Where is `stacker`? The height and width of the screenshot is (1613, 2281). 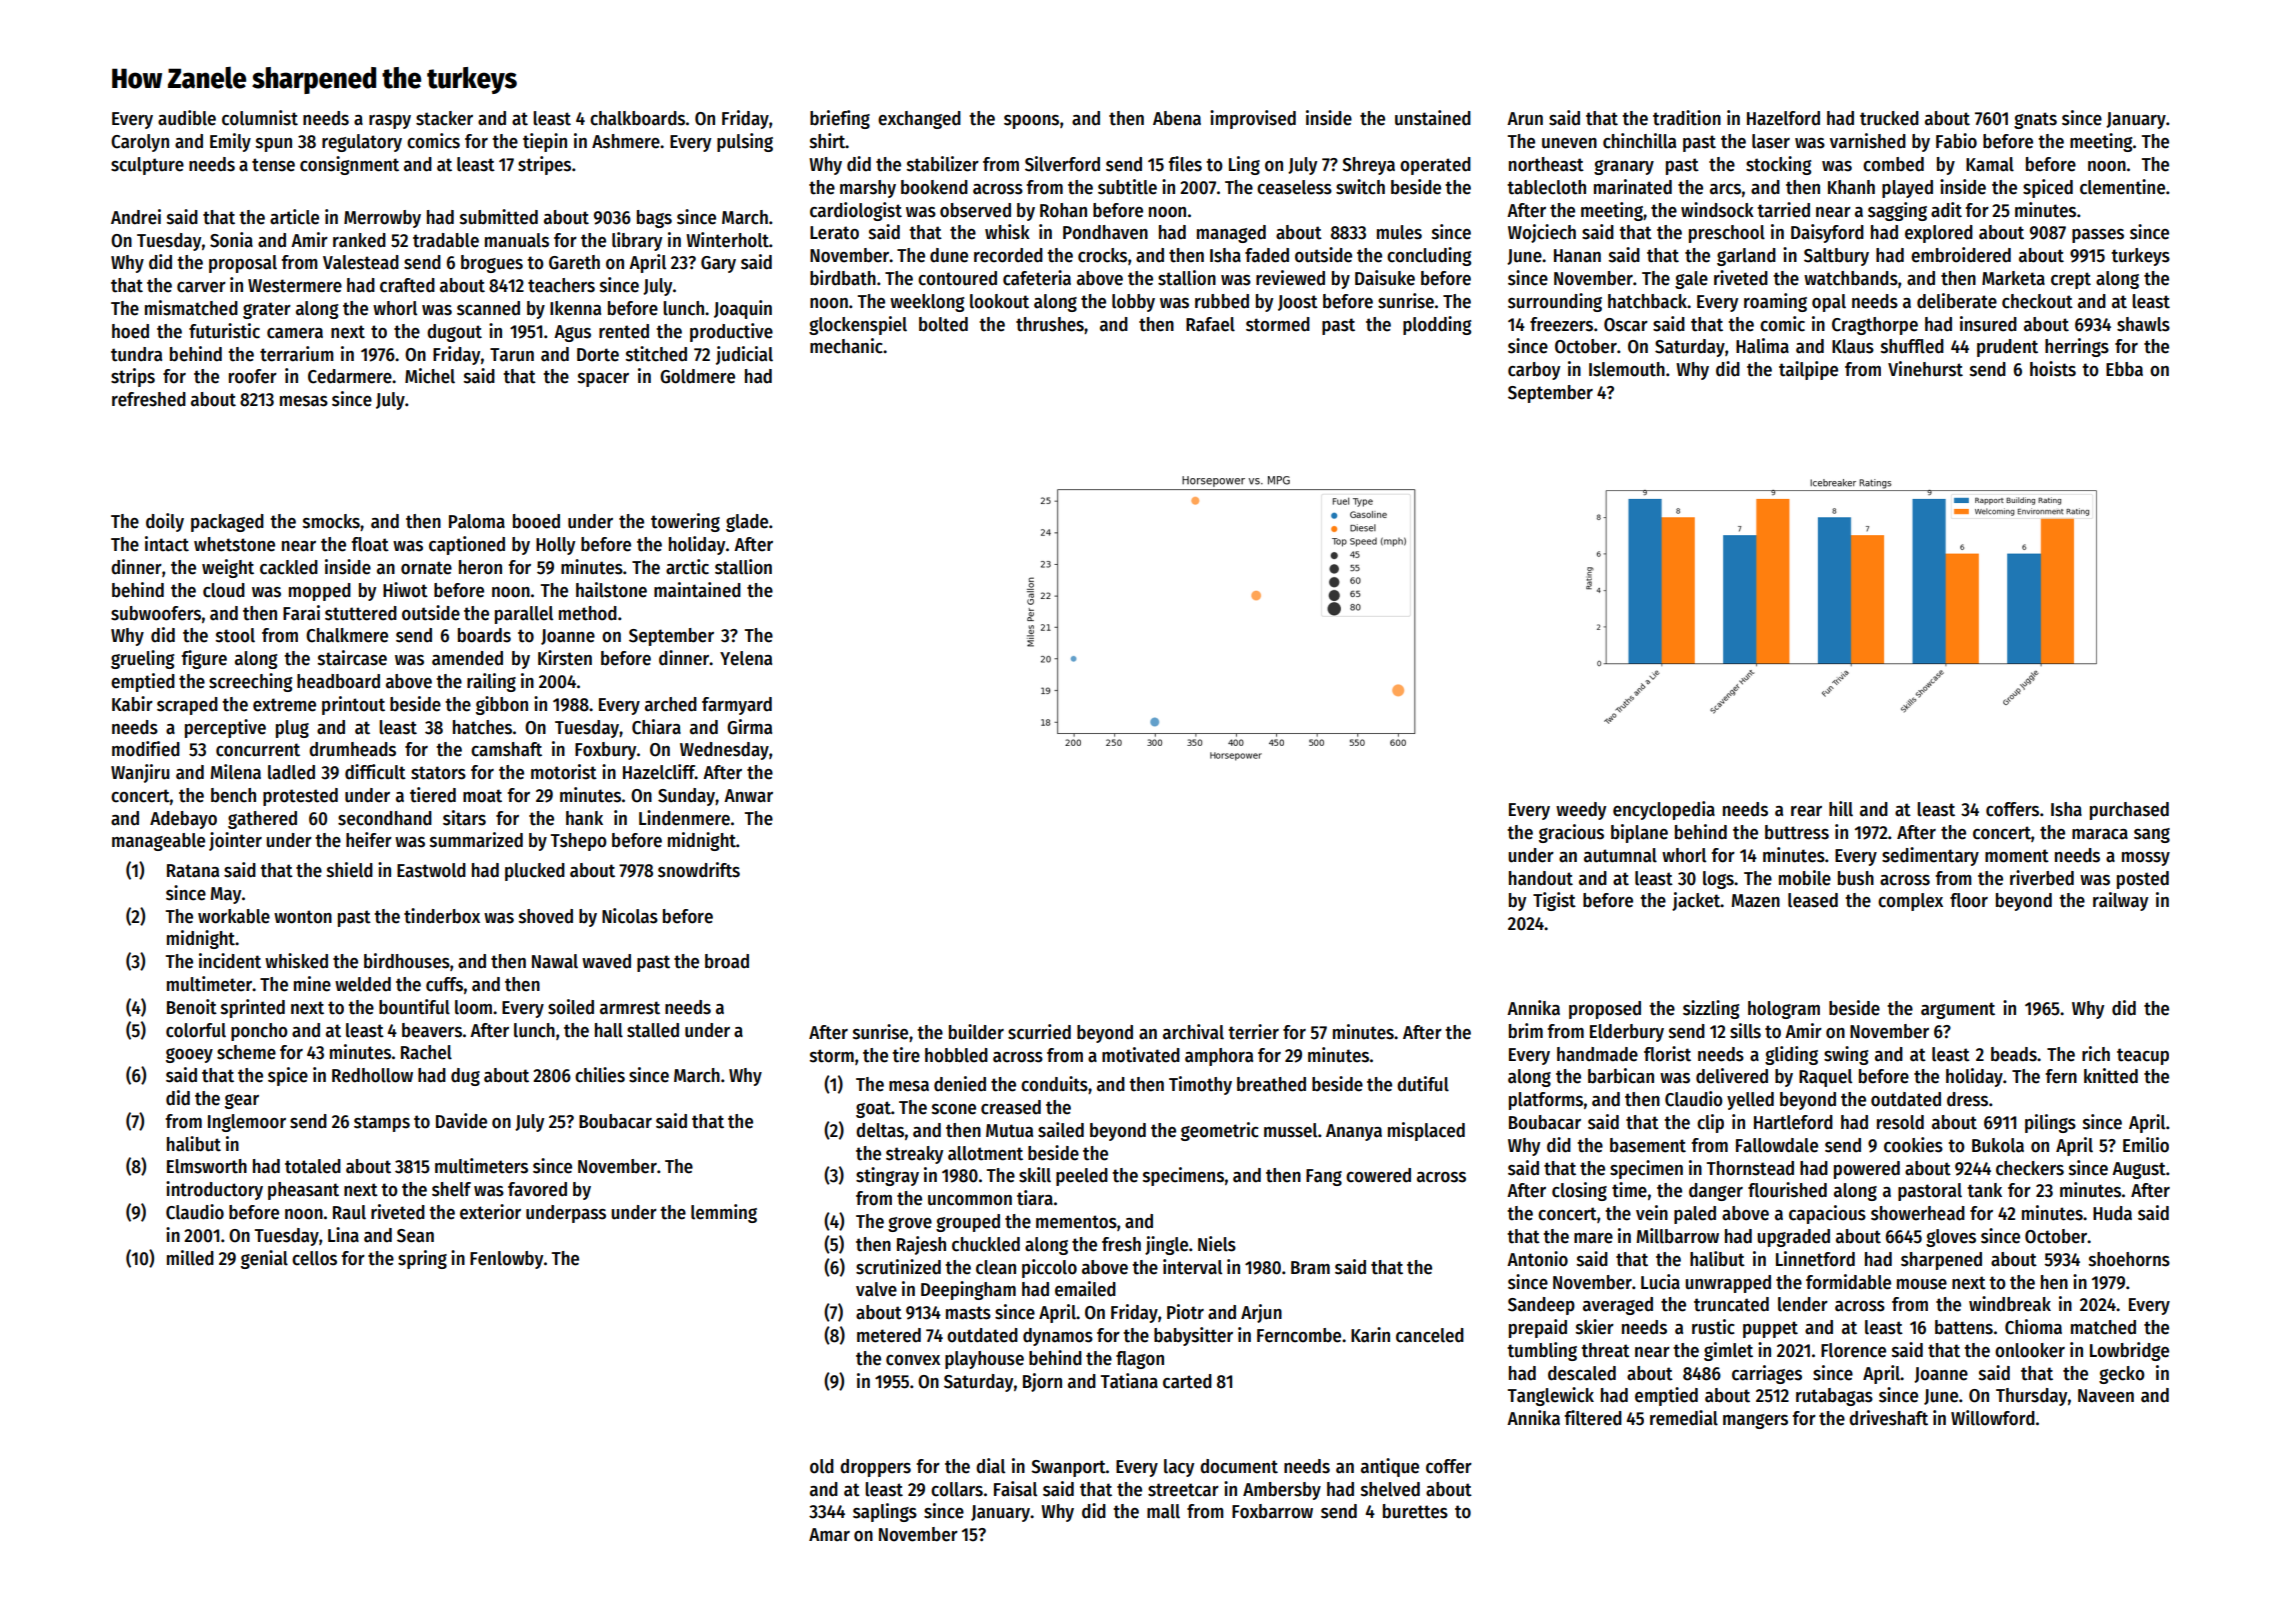 stacker is located at coordinates (444, 118).
